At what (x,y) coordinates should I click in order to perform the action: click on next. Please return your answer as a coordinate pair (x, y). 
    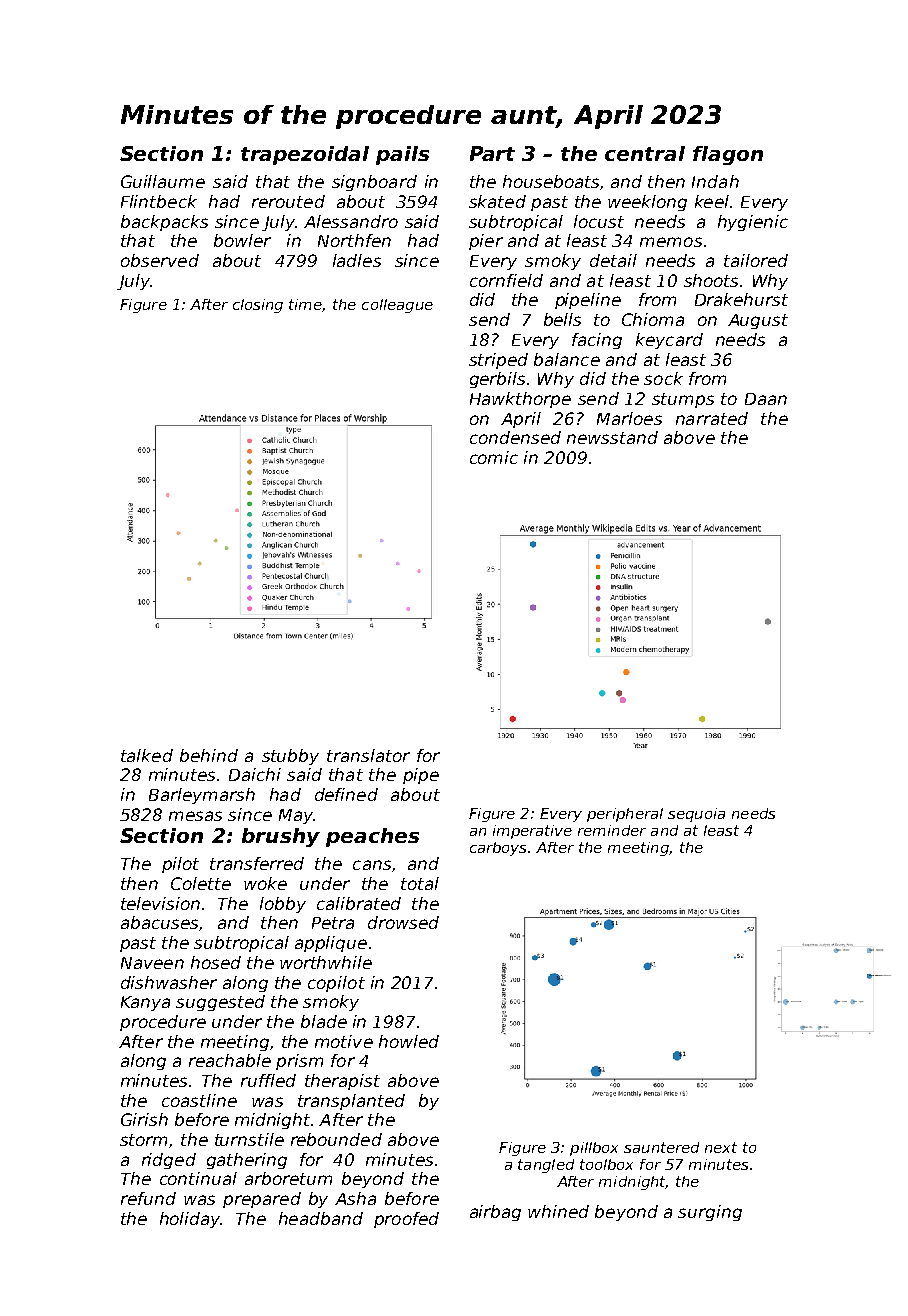
    Looking at the image, I should click on (721, 1147).
